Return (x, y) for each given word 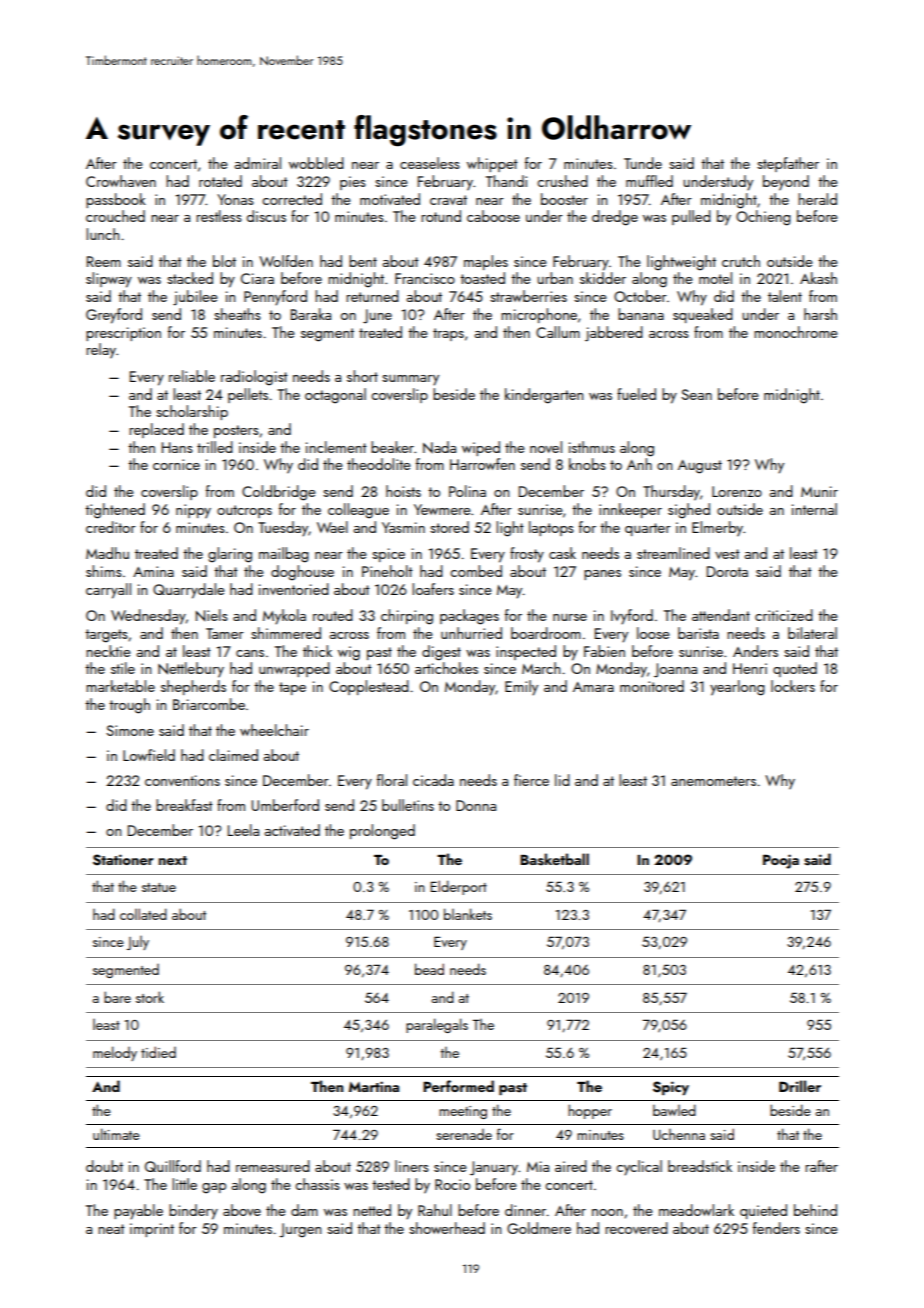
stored (449, 527)
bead (429, 969)
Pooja (781, 861)
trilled (215, 447)
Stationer (123, 860)
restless (219, 216)
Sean (696, 394)
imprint (152, 1230)
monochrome (796, 332)
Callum (558, 332)
